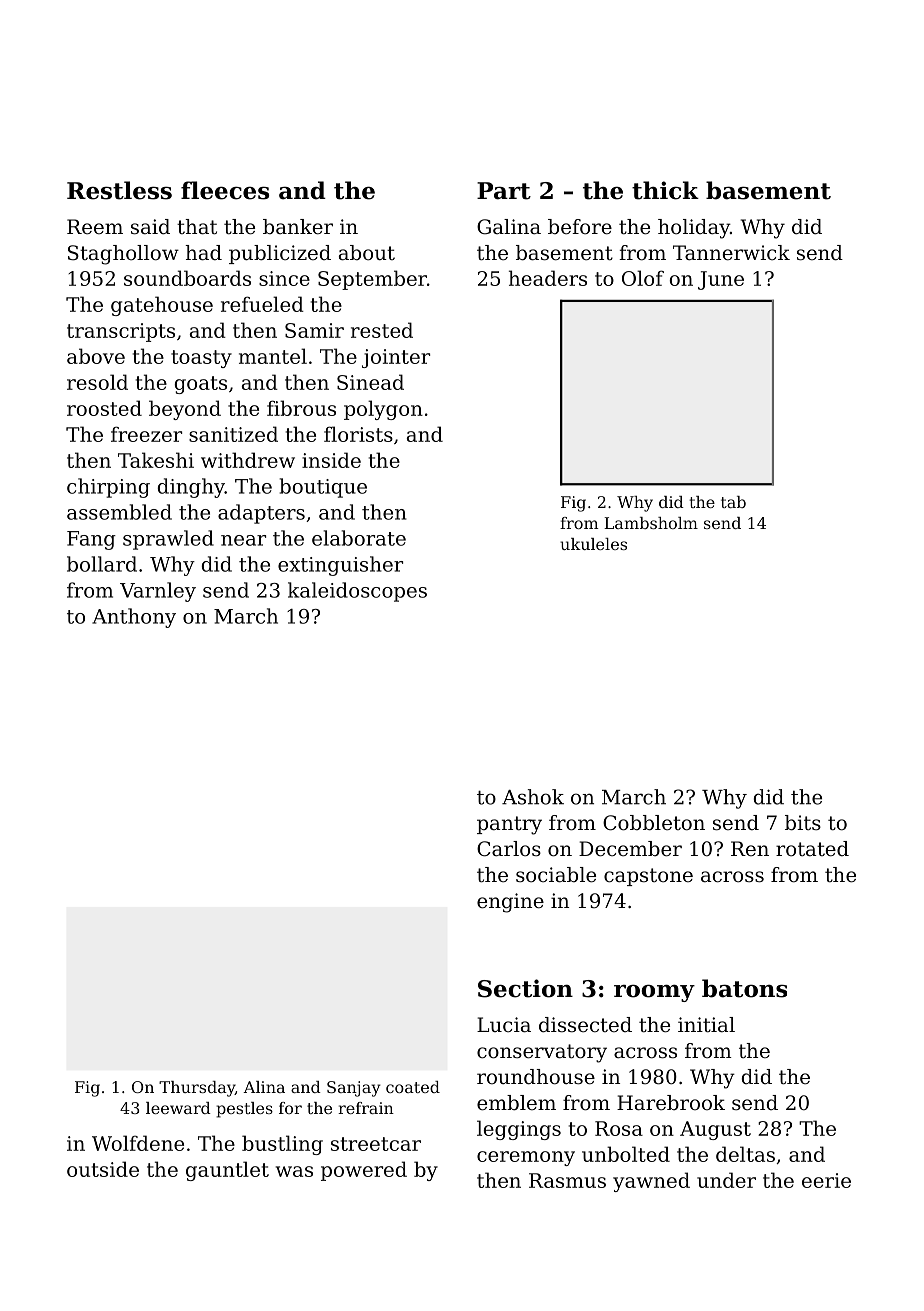 This image has height=1311, width=924. I want to click on polygon, so click(383, 410).
